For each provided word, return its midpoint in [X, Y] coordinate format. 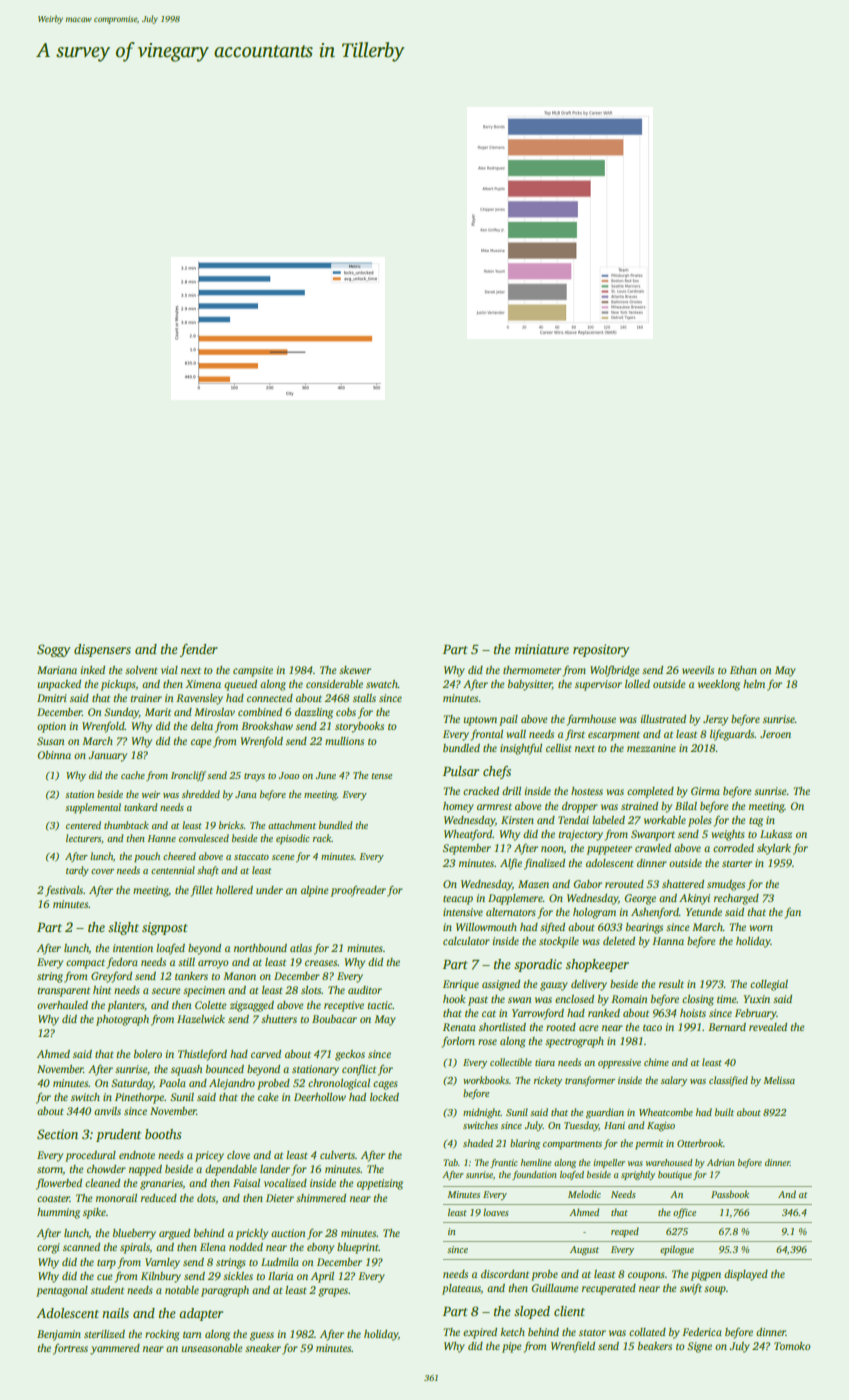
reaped [625, 1232]
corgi [48, 1248]
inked [92, 670]
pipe [512, 1347]
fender [199, 650]
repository [601, 650]
